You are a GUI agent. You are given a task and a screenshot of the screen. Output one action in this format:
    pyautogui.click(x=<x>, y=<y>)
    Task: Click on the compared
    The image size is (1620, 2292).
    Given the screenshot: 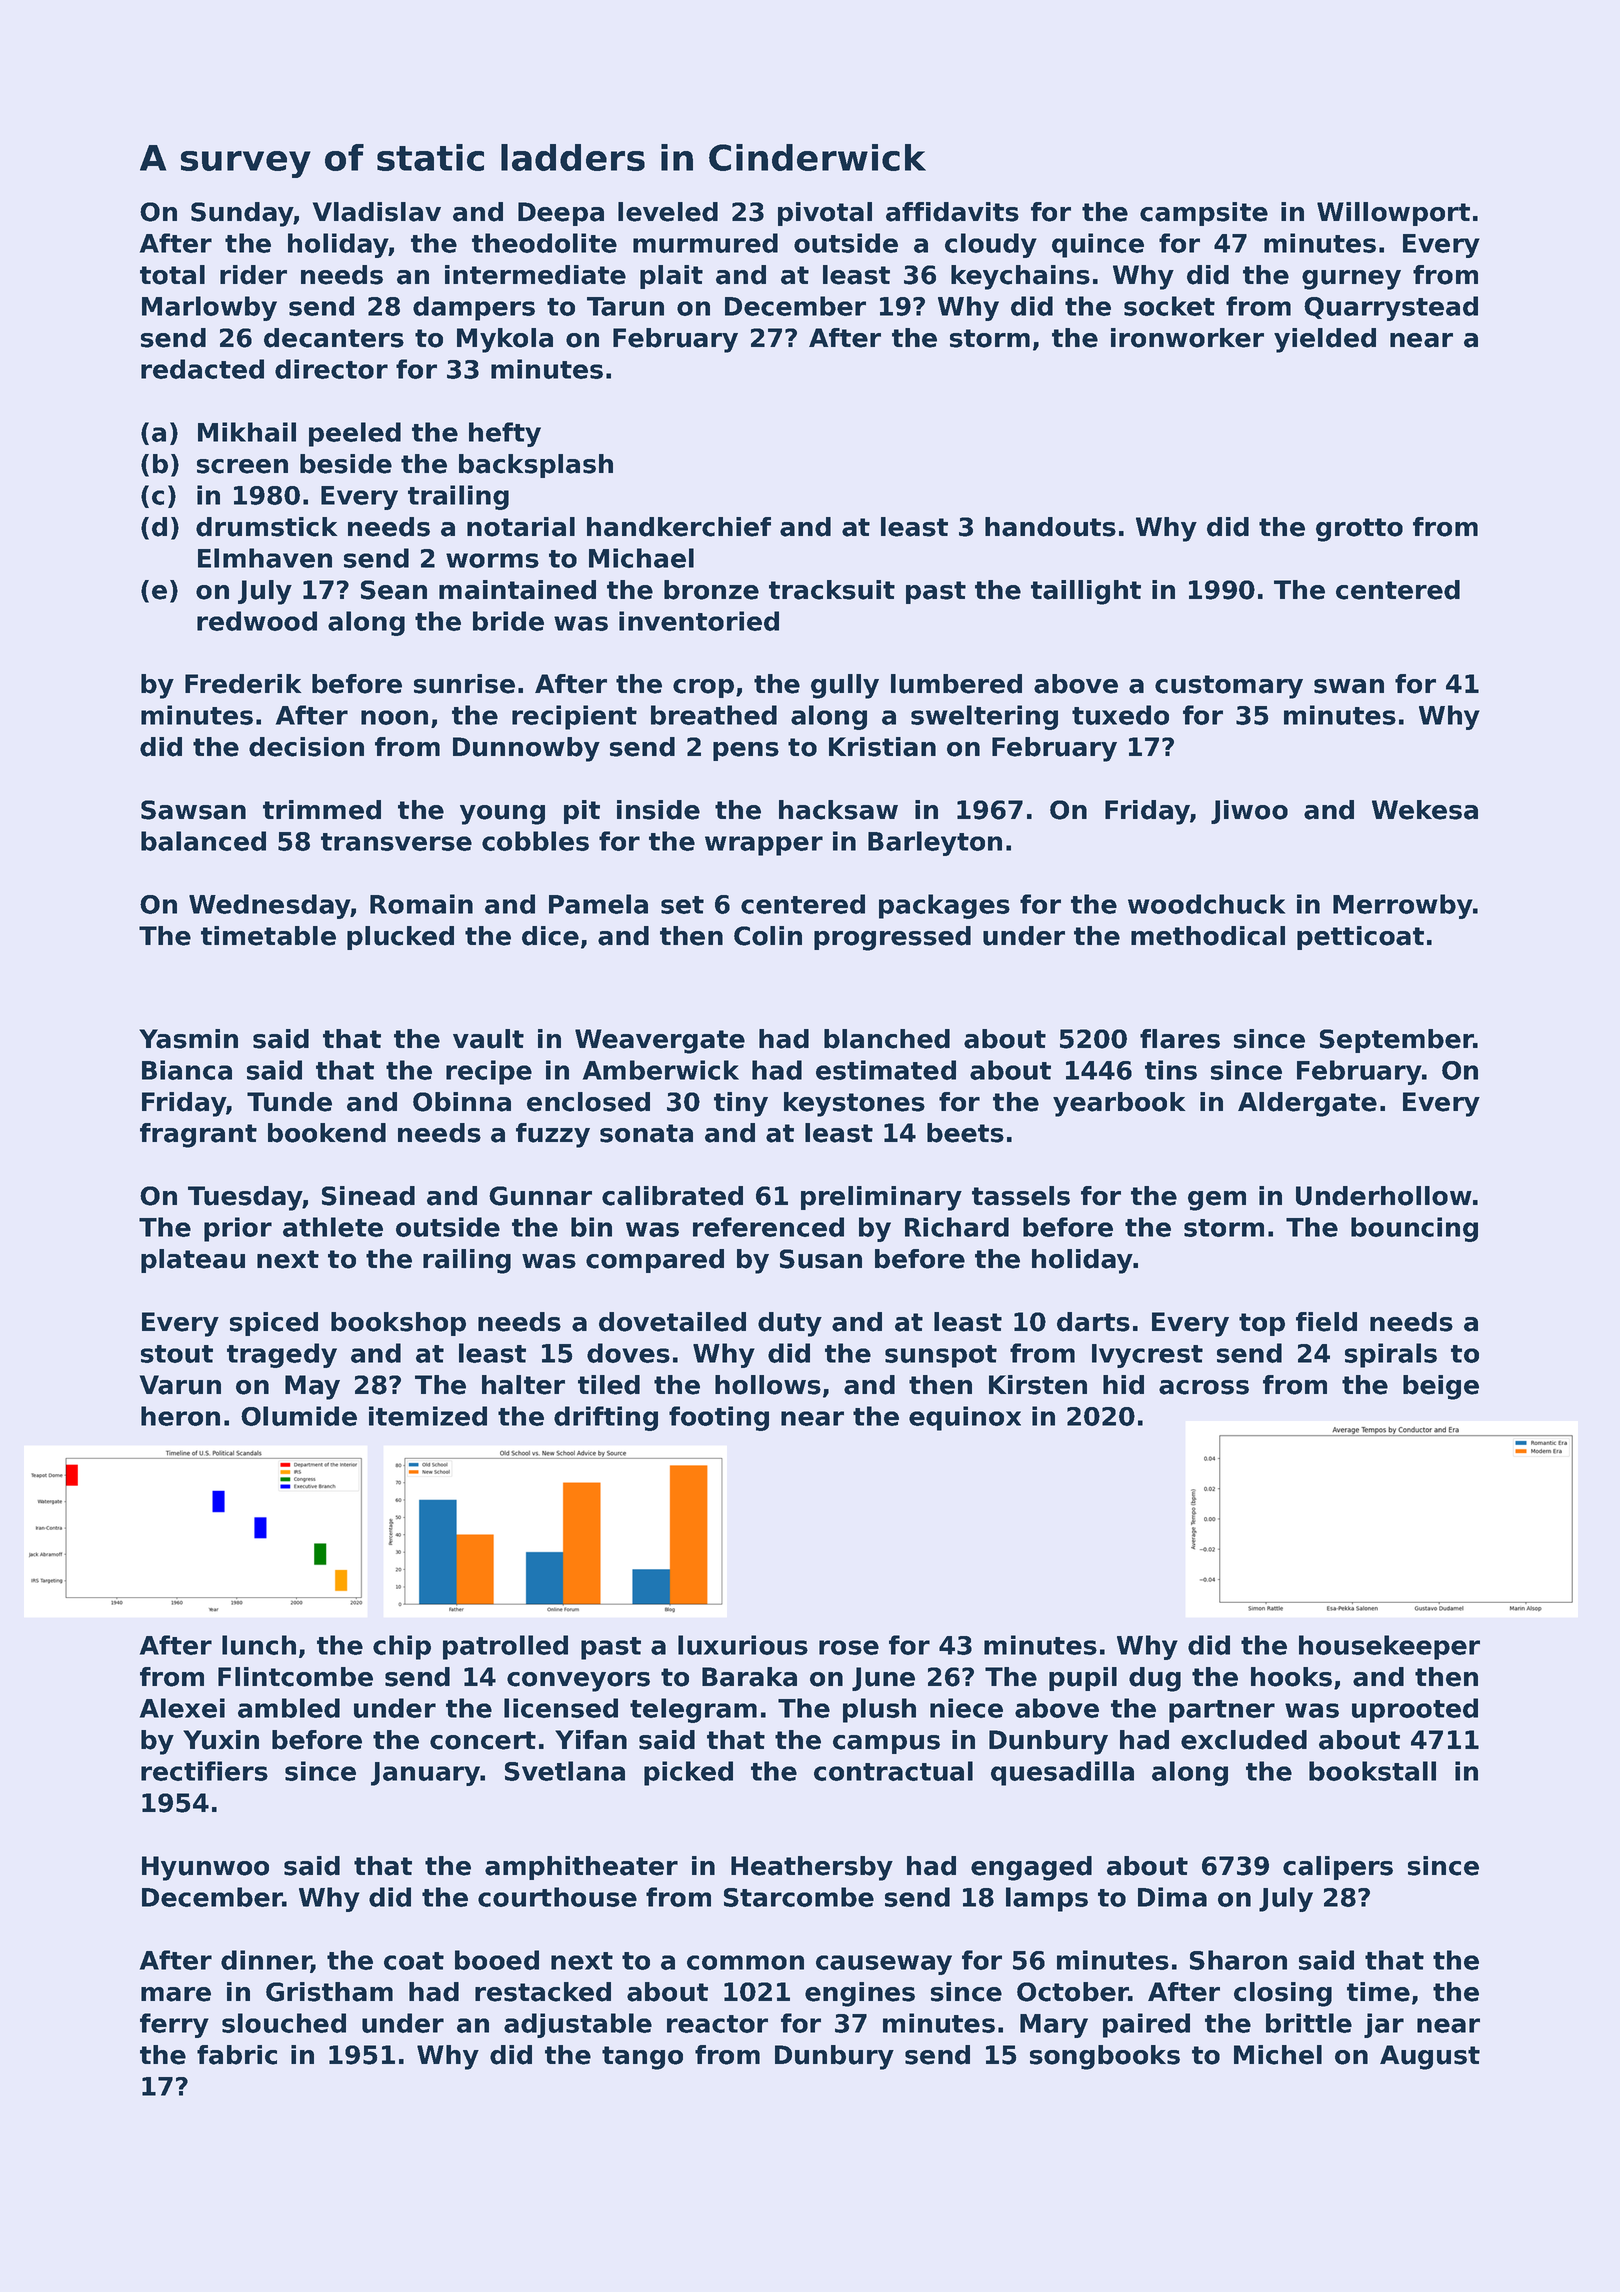 What is the action you would take?
    pyautogui.click(x=655, y=1261)
